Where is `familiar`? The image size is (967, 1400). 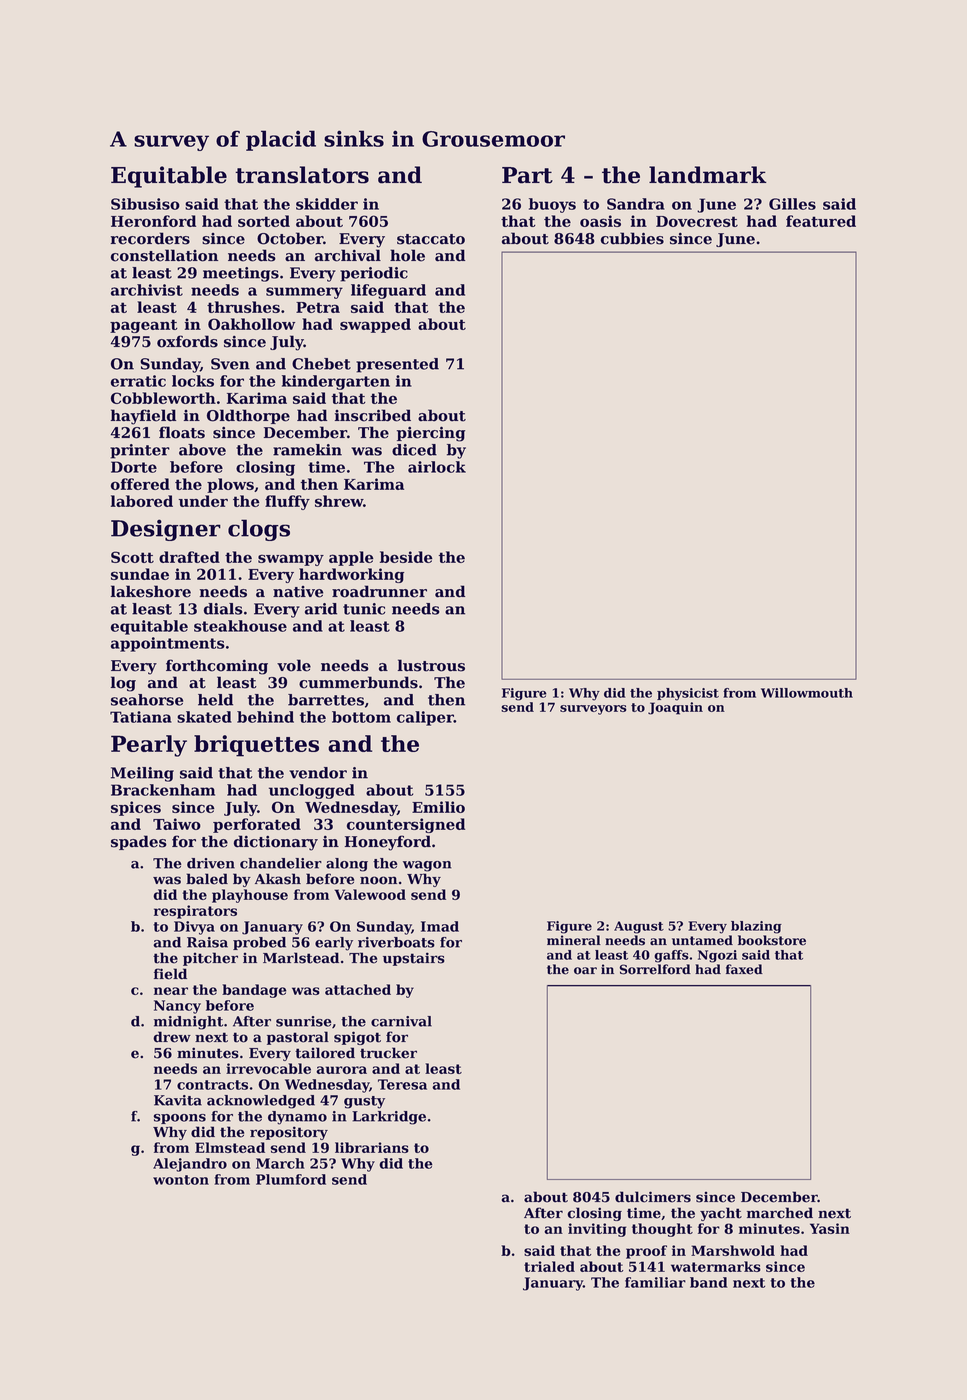
familiar is located at coordinates (655, 1282).
